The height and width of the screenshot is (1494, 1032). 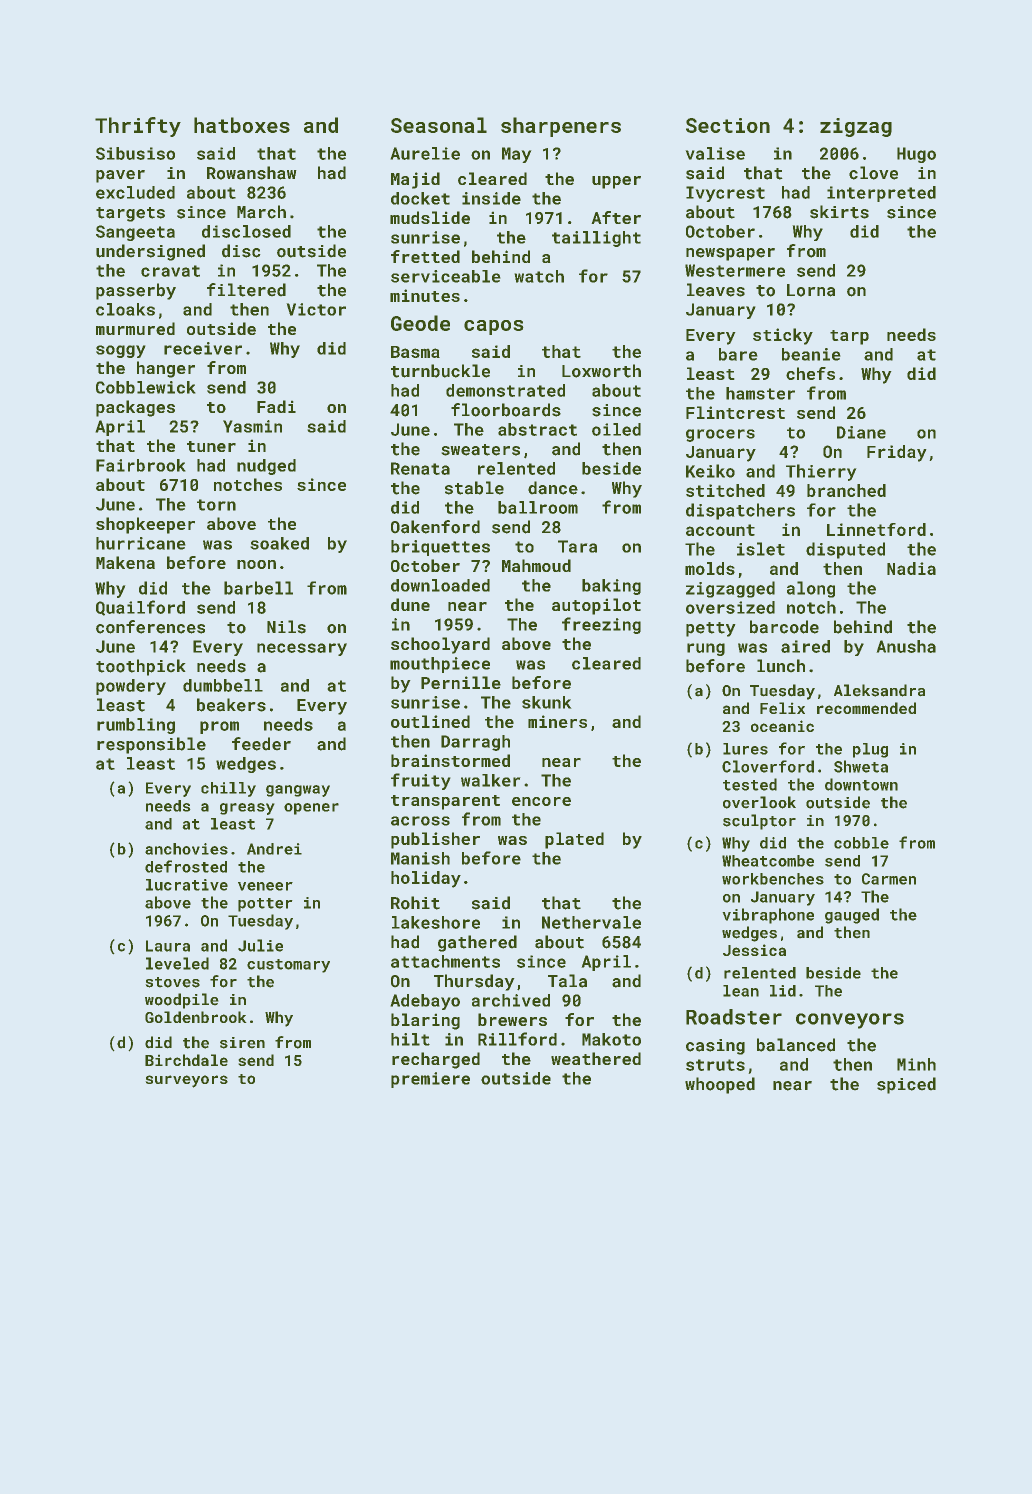 I want to click on surveyors, so click(x=186, y=1081).
